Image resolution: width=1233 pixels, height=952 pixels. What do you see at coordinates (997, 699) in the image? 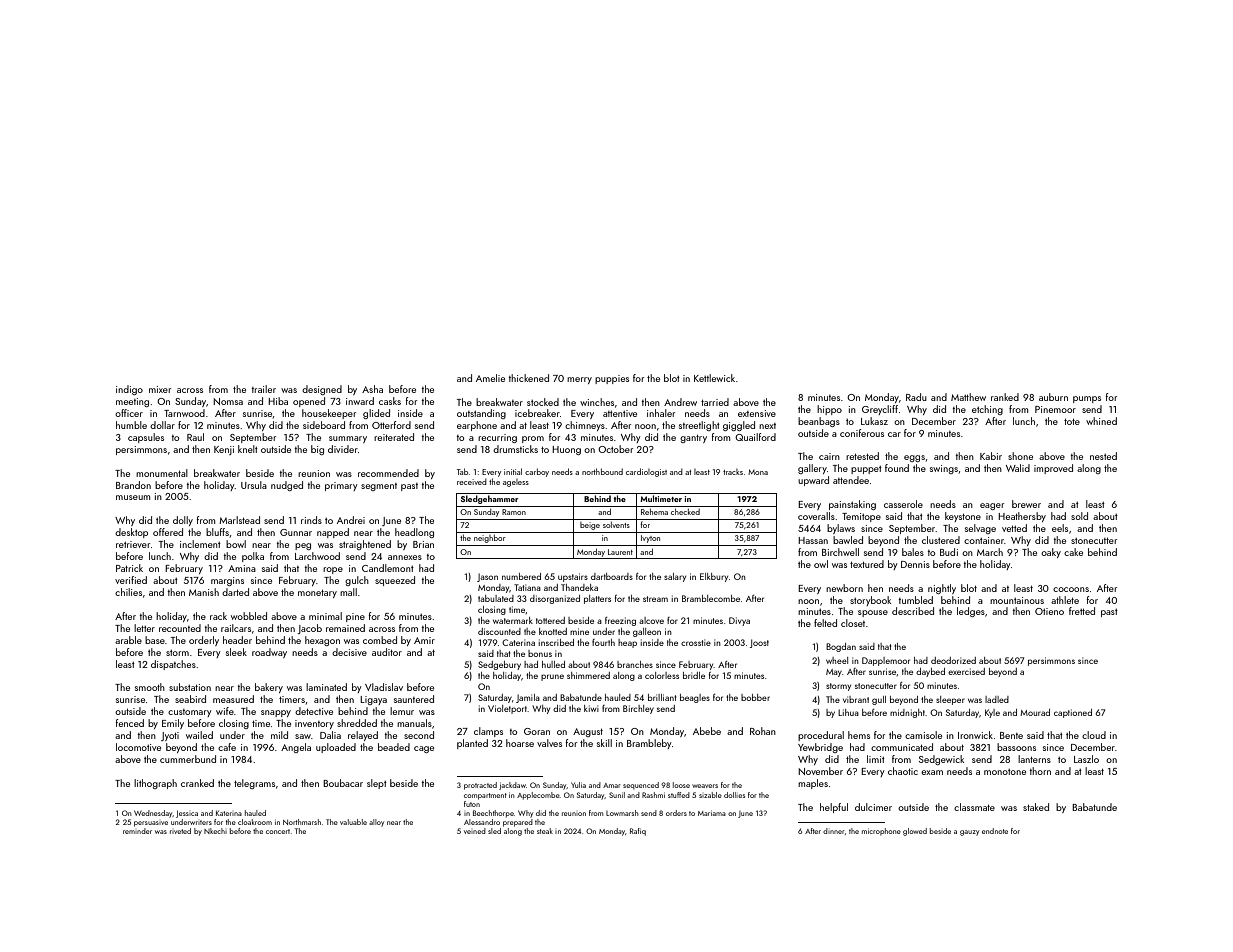
I see `ladled` at bounding box center [997, 699].
